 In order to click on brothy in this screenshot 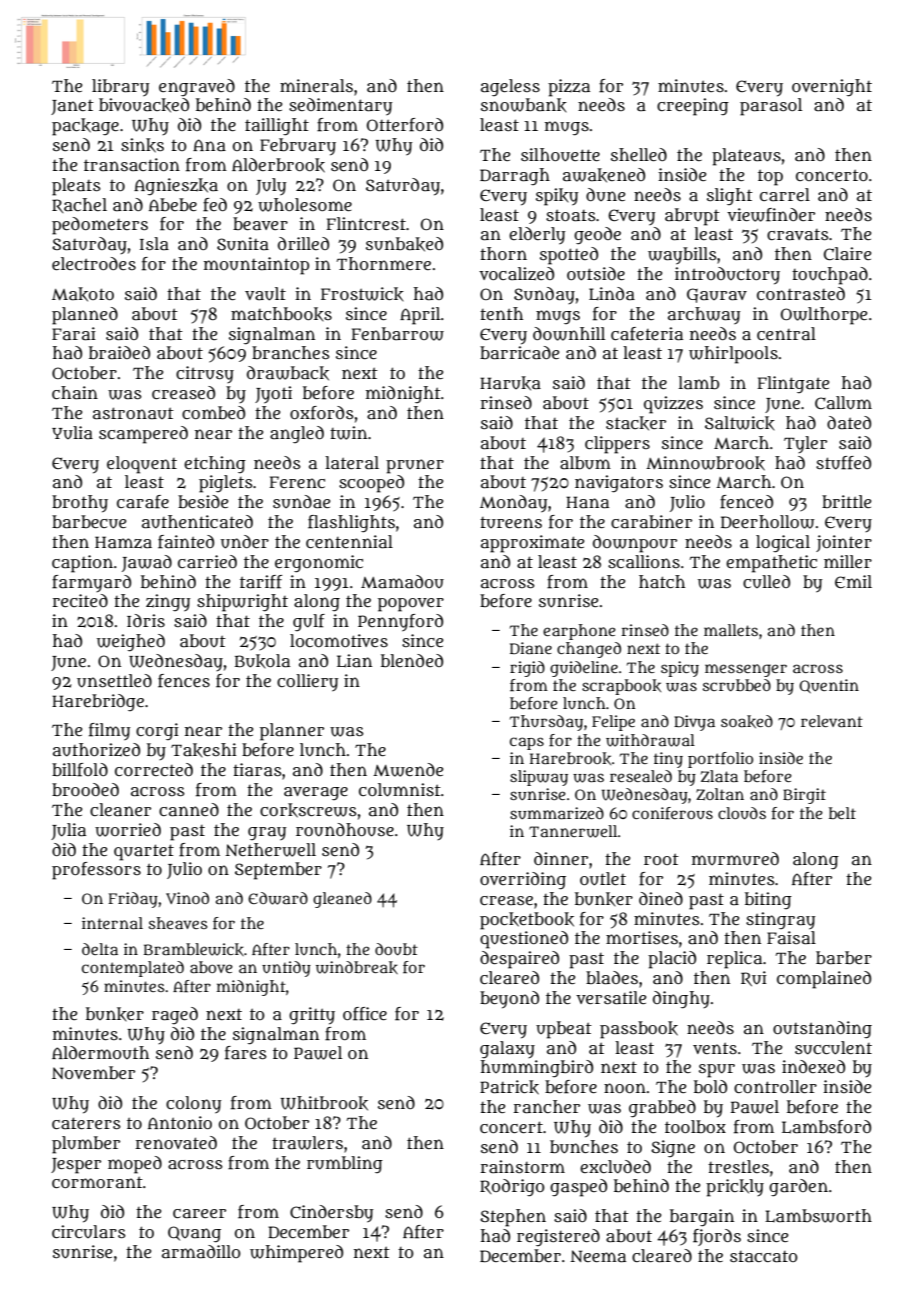, I will do `click(80, 504)`.
